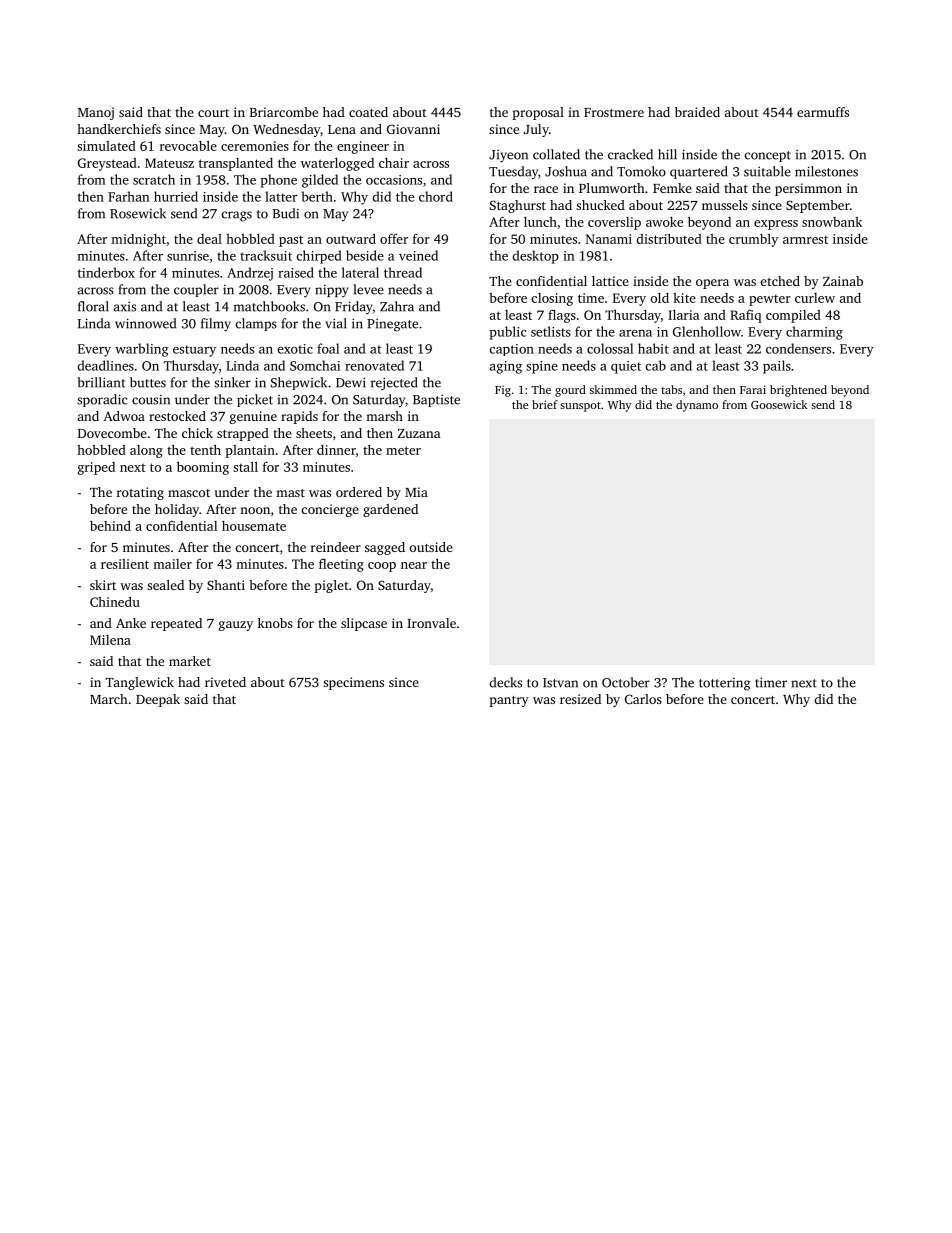  What do you see at coordinates (545, 404) in the image?
I see `brief` at bounding box center [545, 404].
